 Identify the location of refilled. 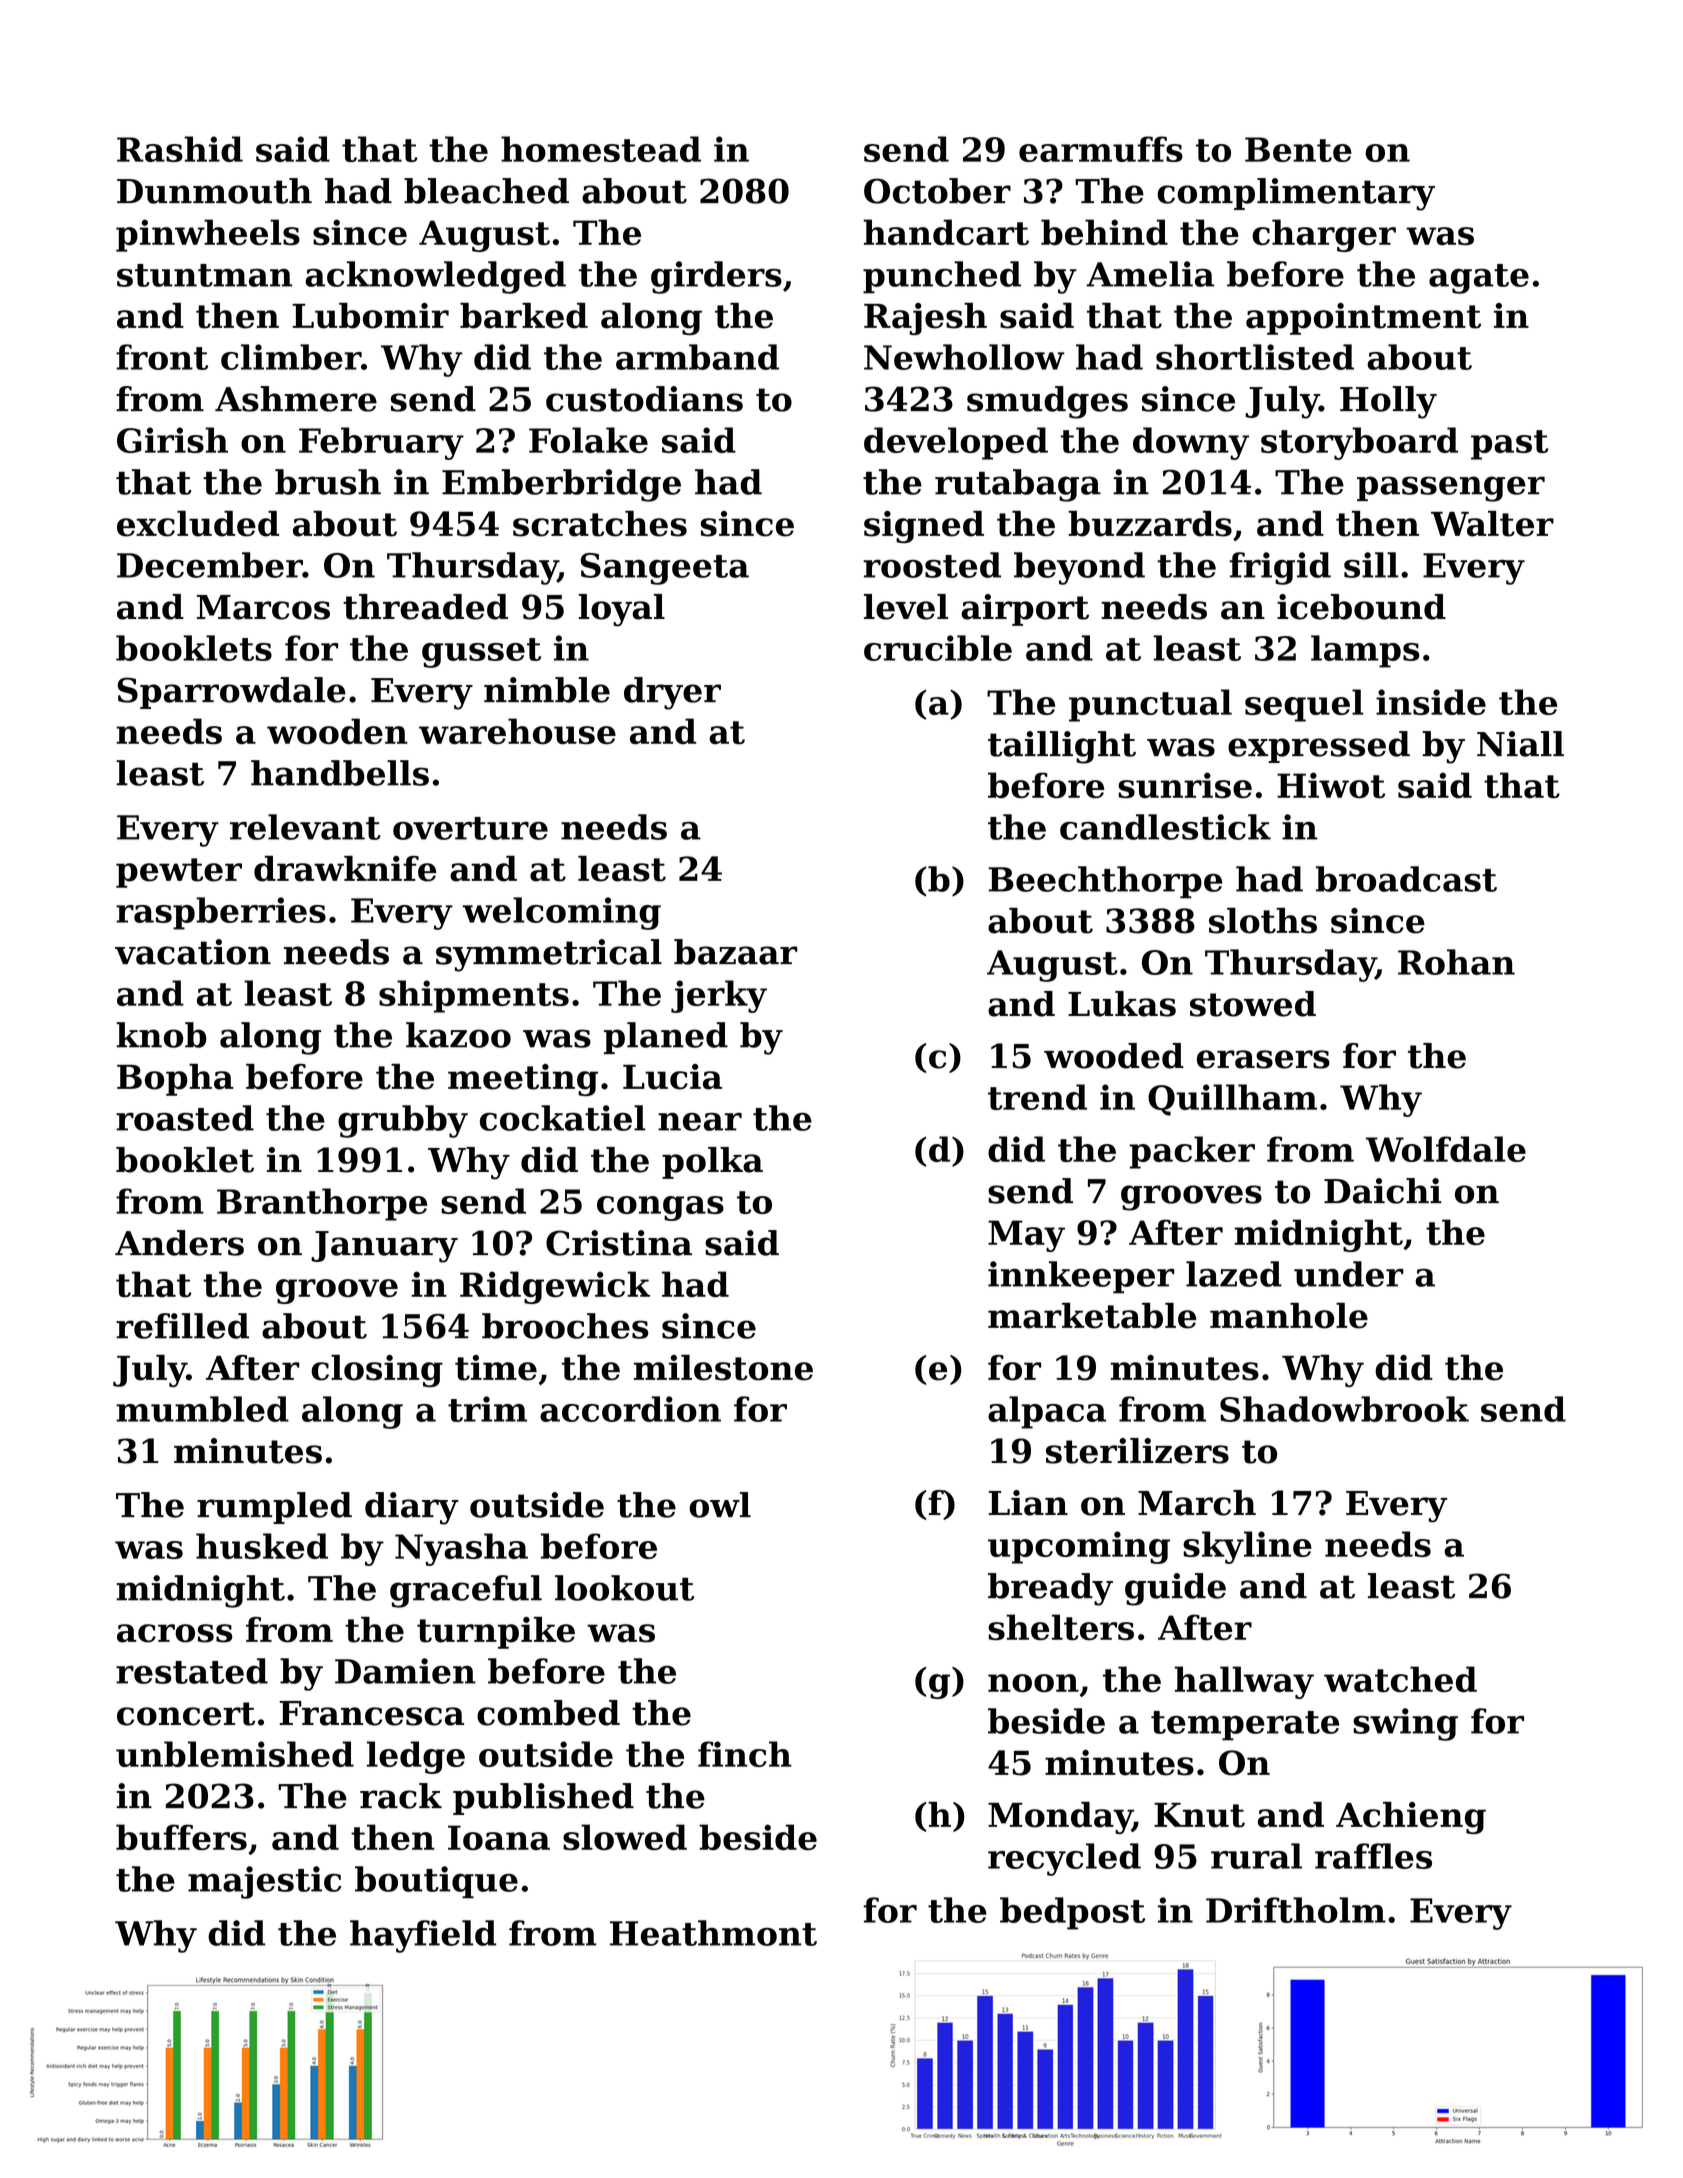
(182, 1326).
